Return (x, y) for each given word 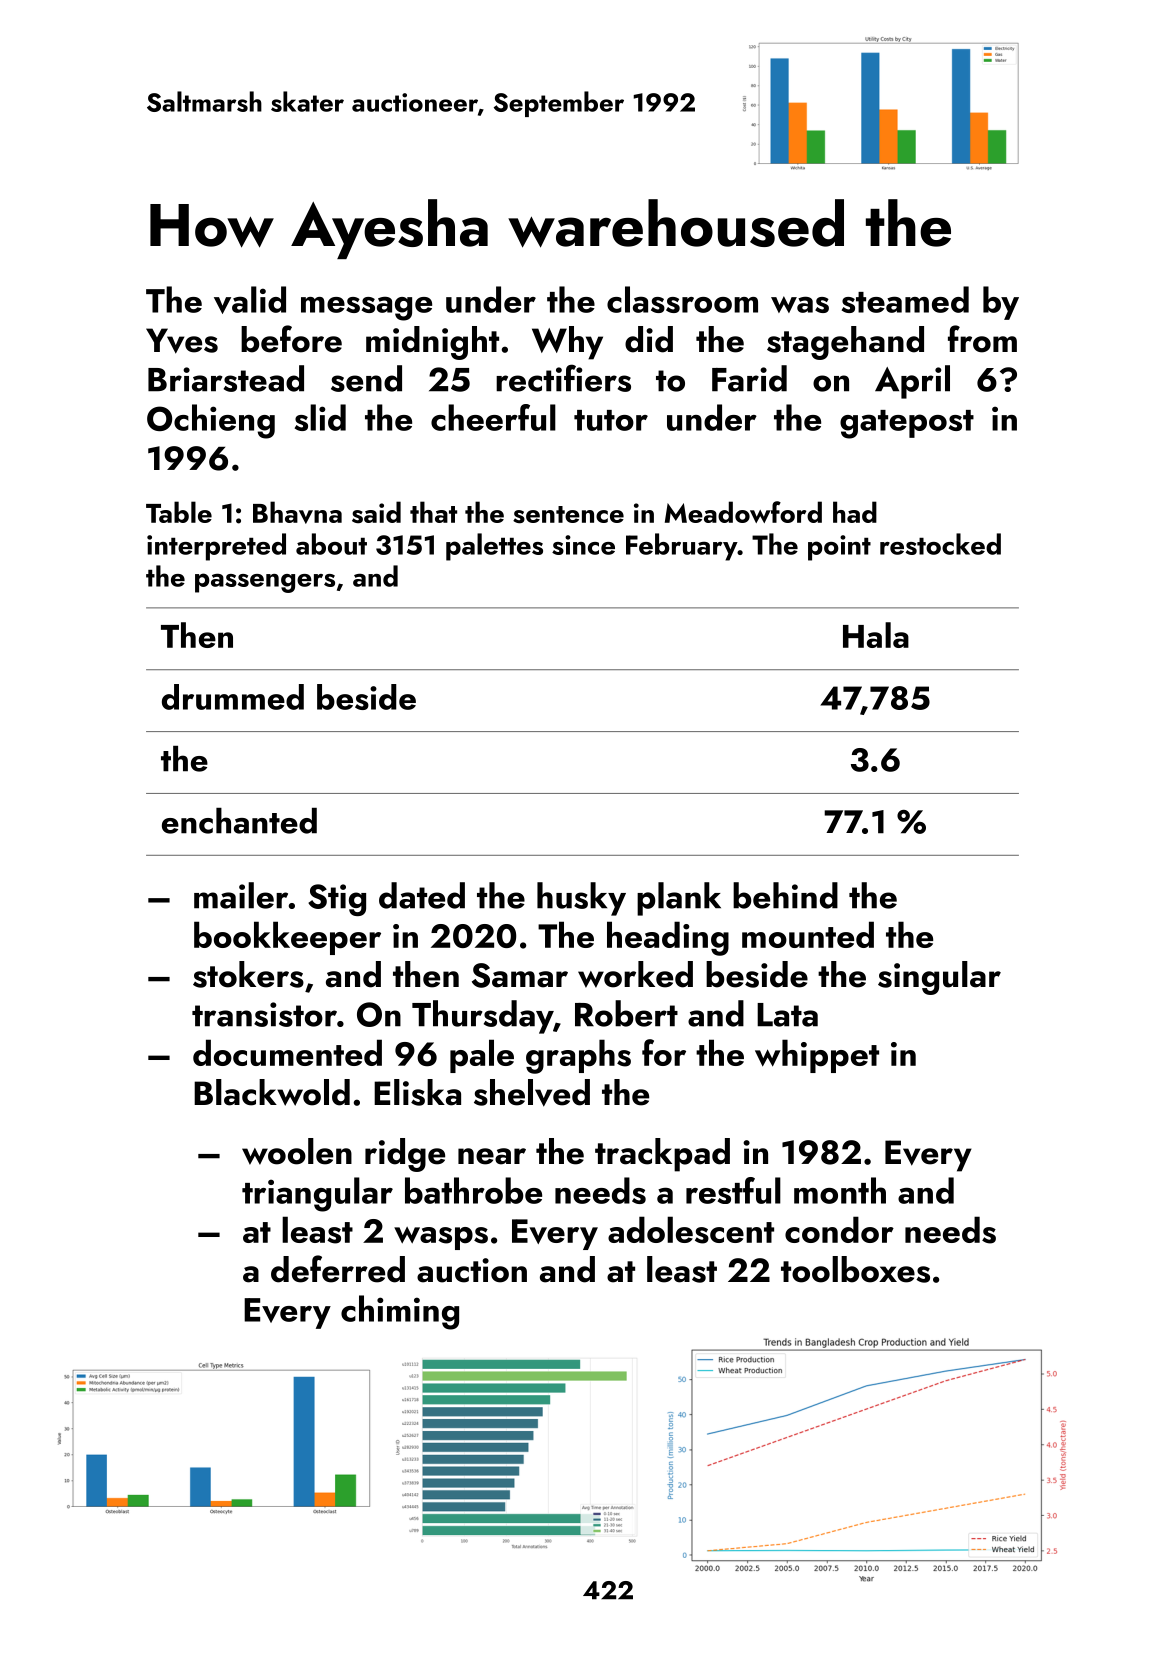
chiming (400, 1312)
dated (422, 895)
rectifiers (563, 378)
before (291, 339)
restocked (940, 544)
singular (939, 978)
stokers (248, 974)
